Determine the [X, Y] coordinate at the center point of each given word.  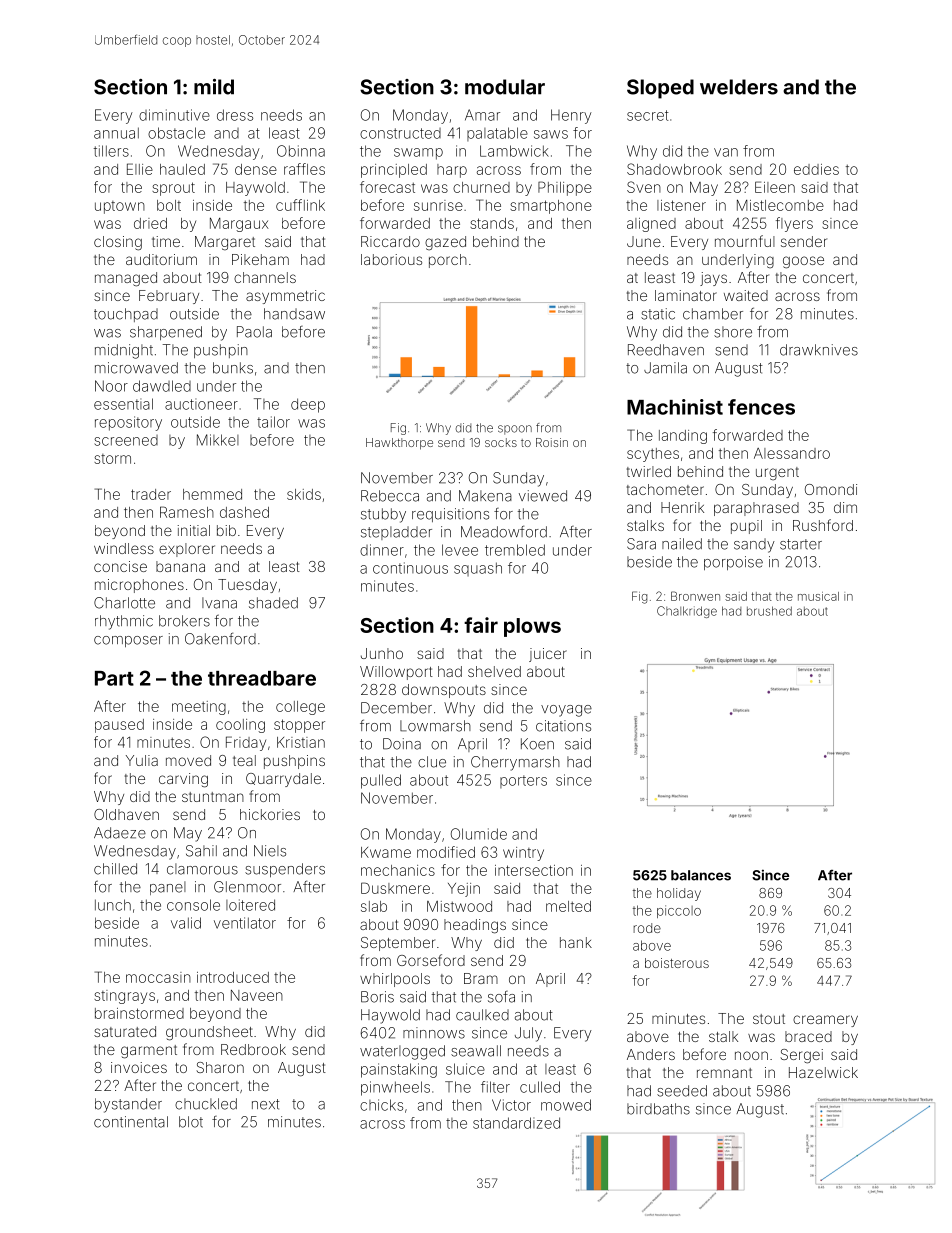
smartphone [551, 207]
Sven [644, 187]
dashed [244, 512]
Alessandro [792, 453]
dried [150, 223]
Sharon [220, 1067]
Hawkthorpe [399, 444]
